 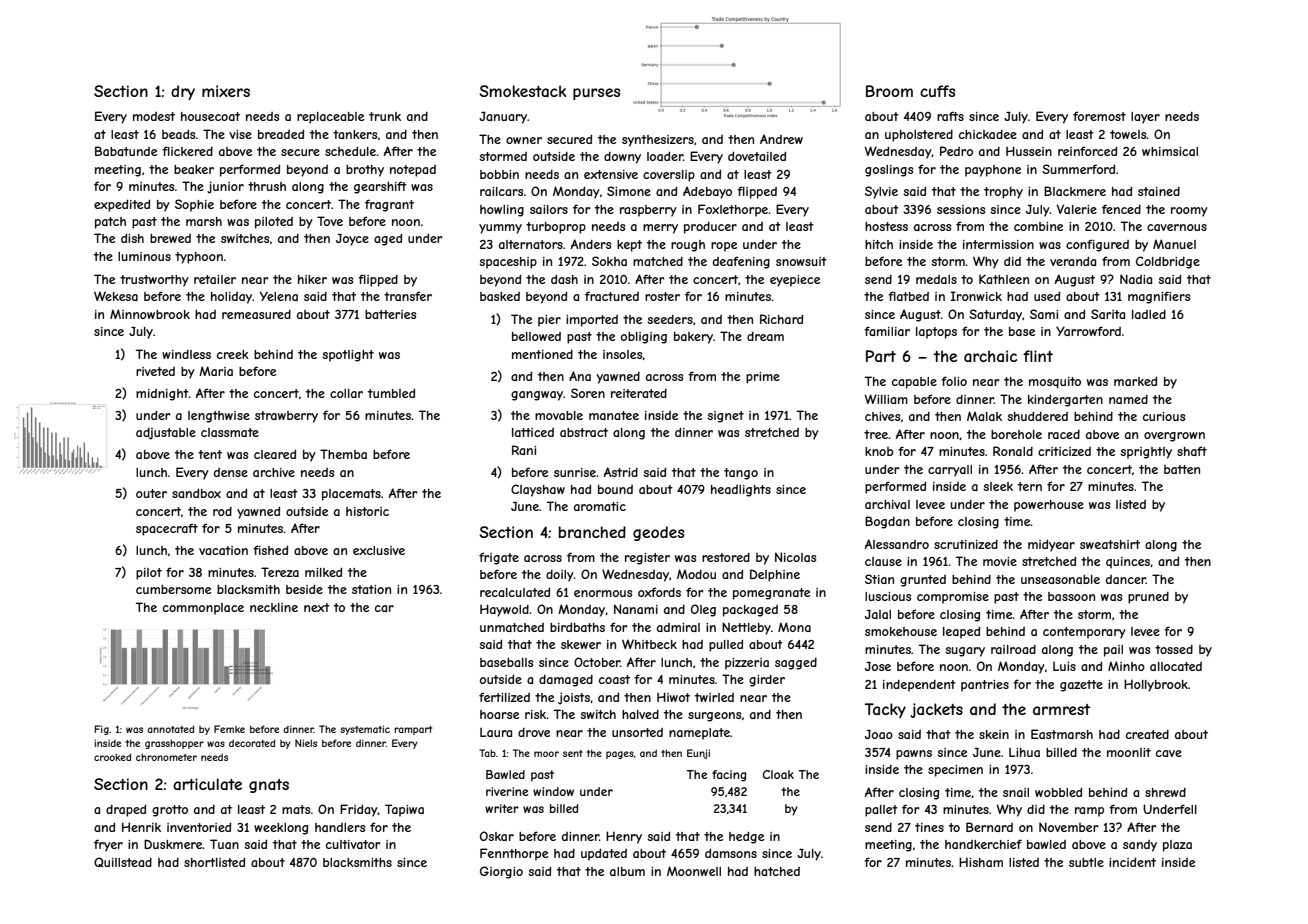 I want to click on moor, so click(x=546, y=754).
